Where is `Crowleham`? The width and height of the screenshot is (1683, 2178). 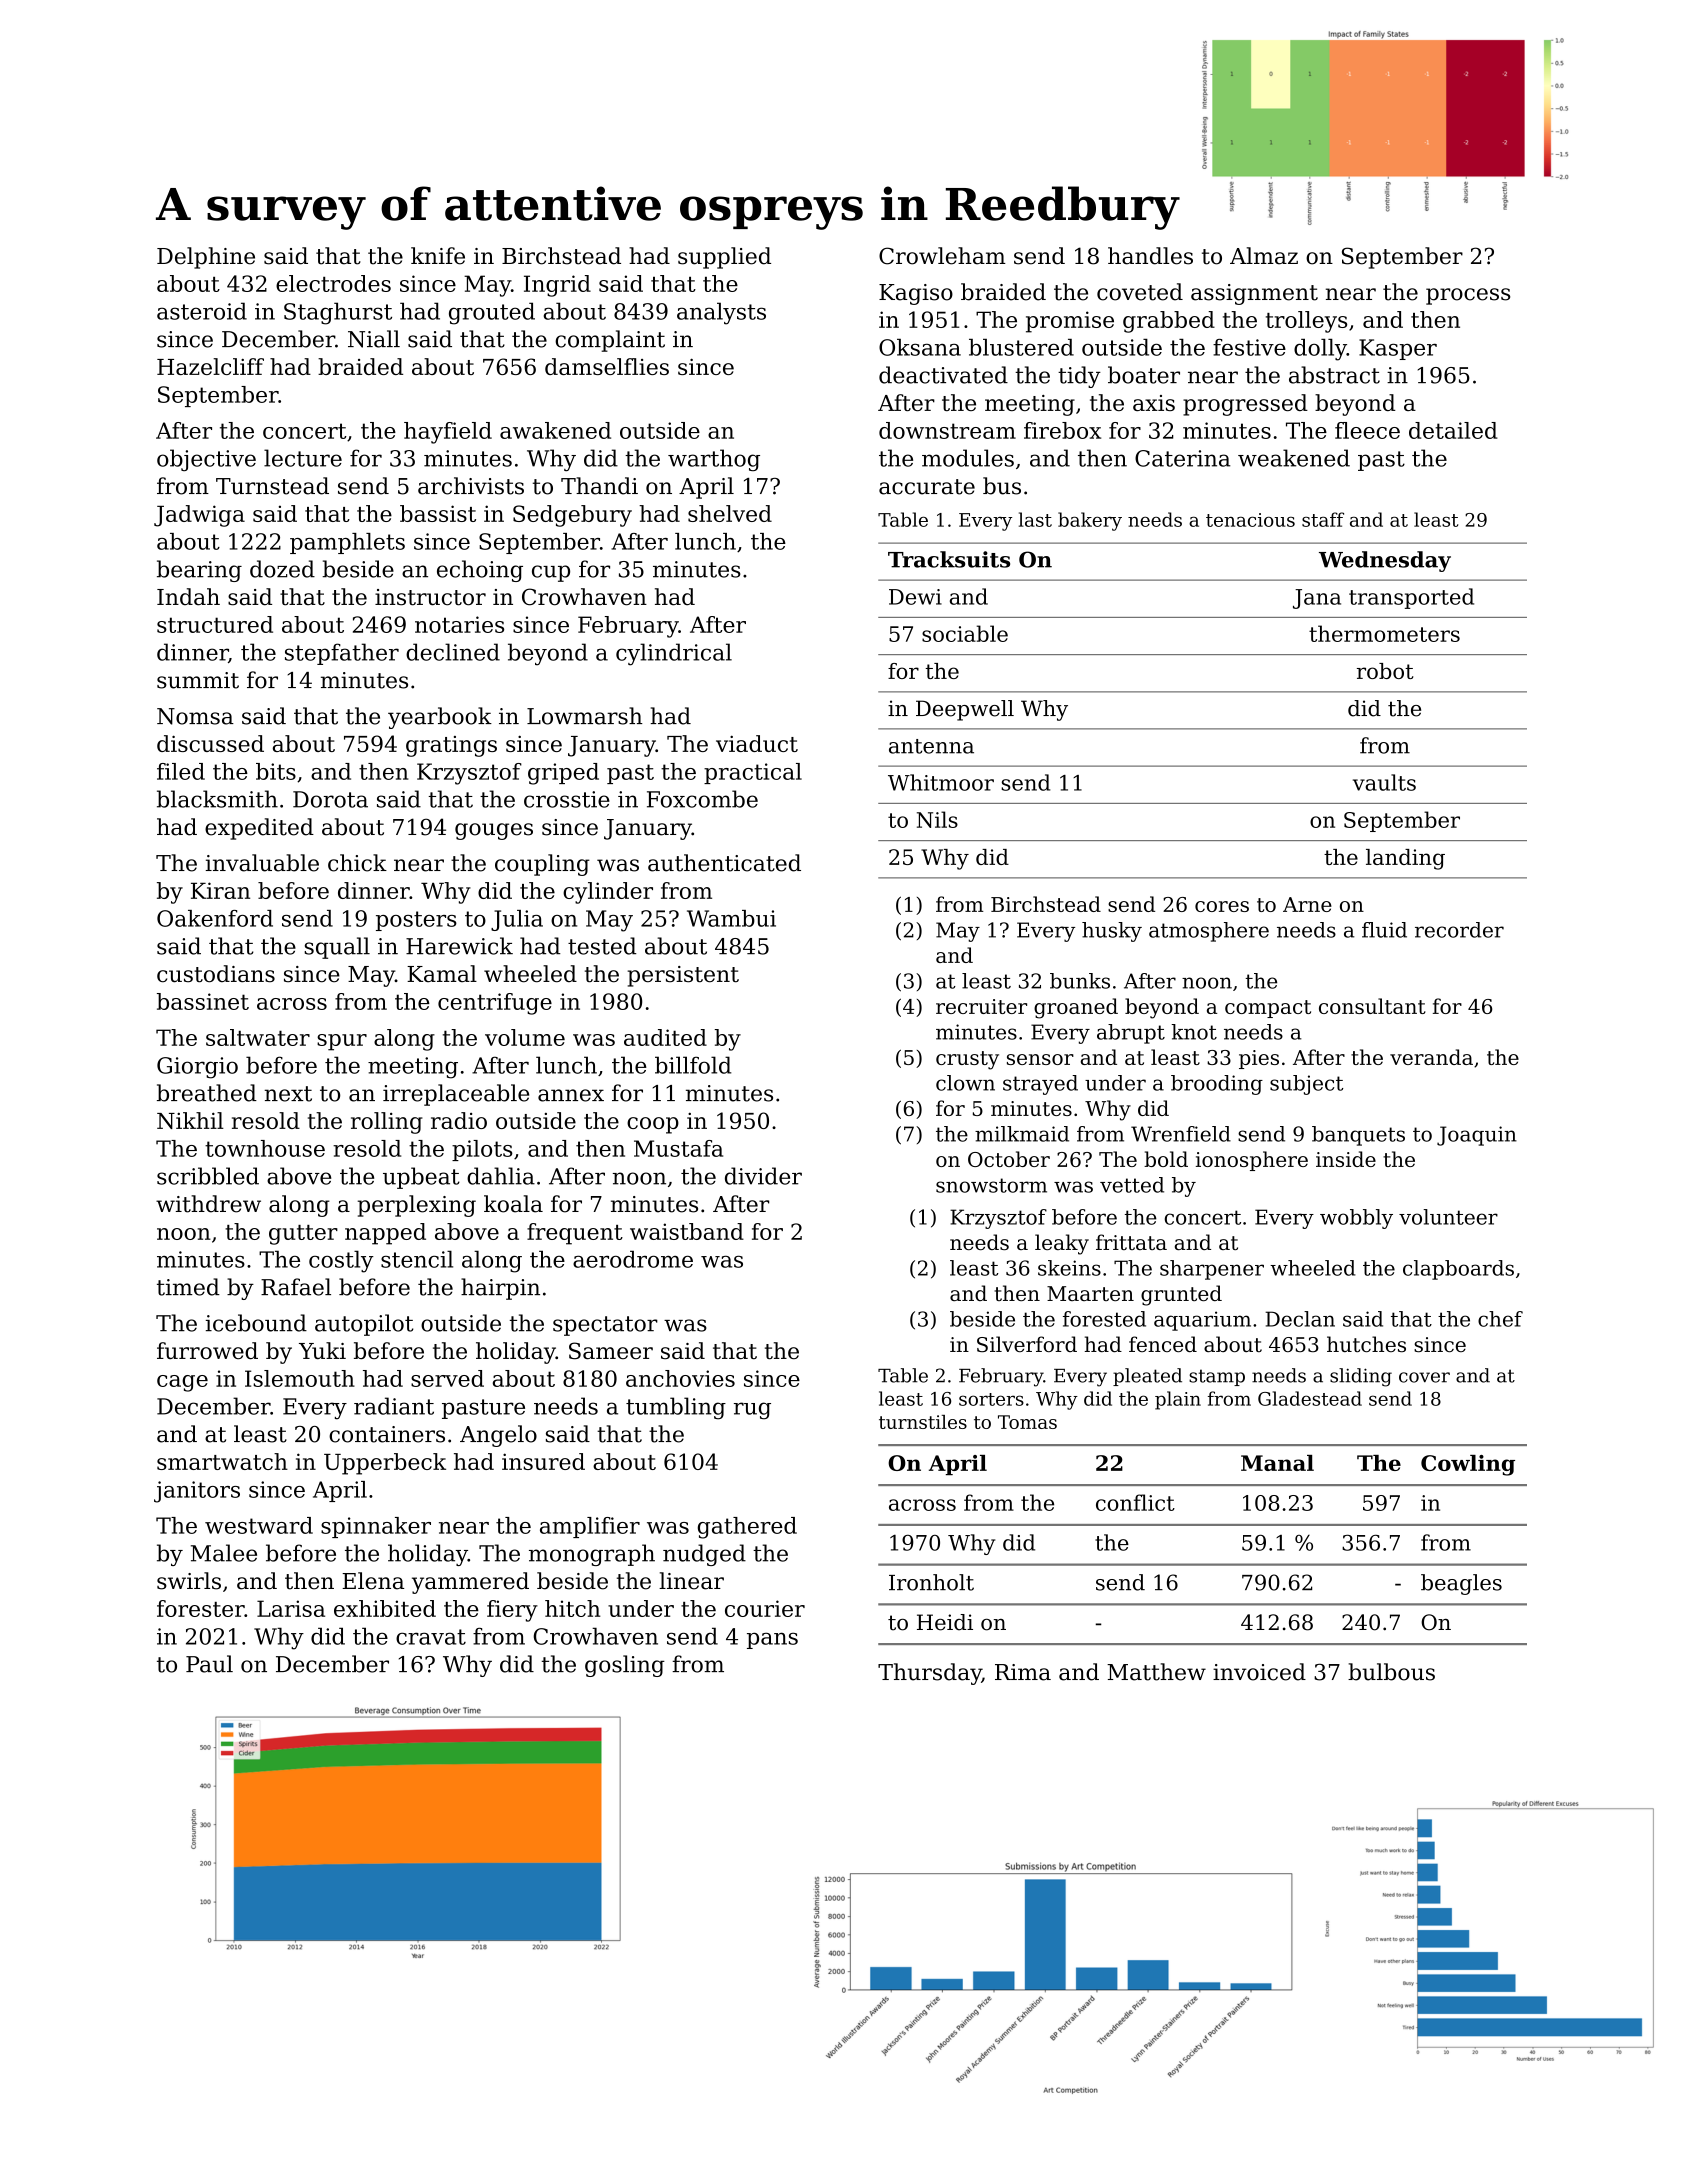
Crowleham is located at coordinates (942, 256).
